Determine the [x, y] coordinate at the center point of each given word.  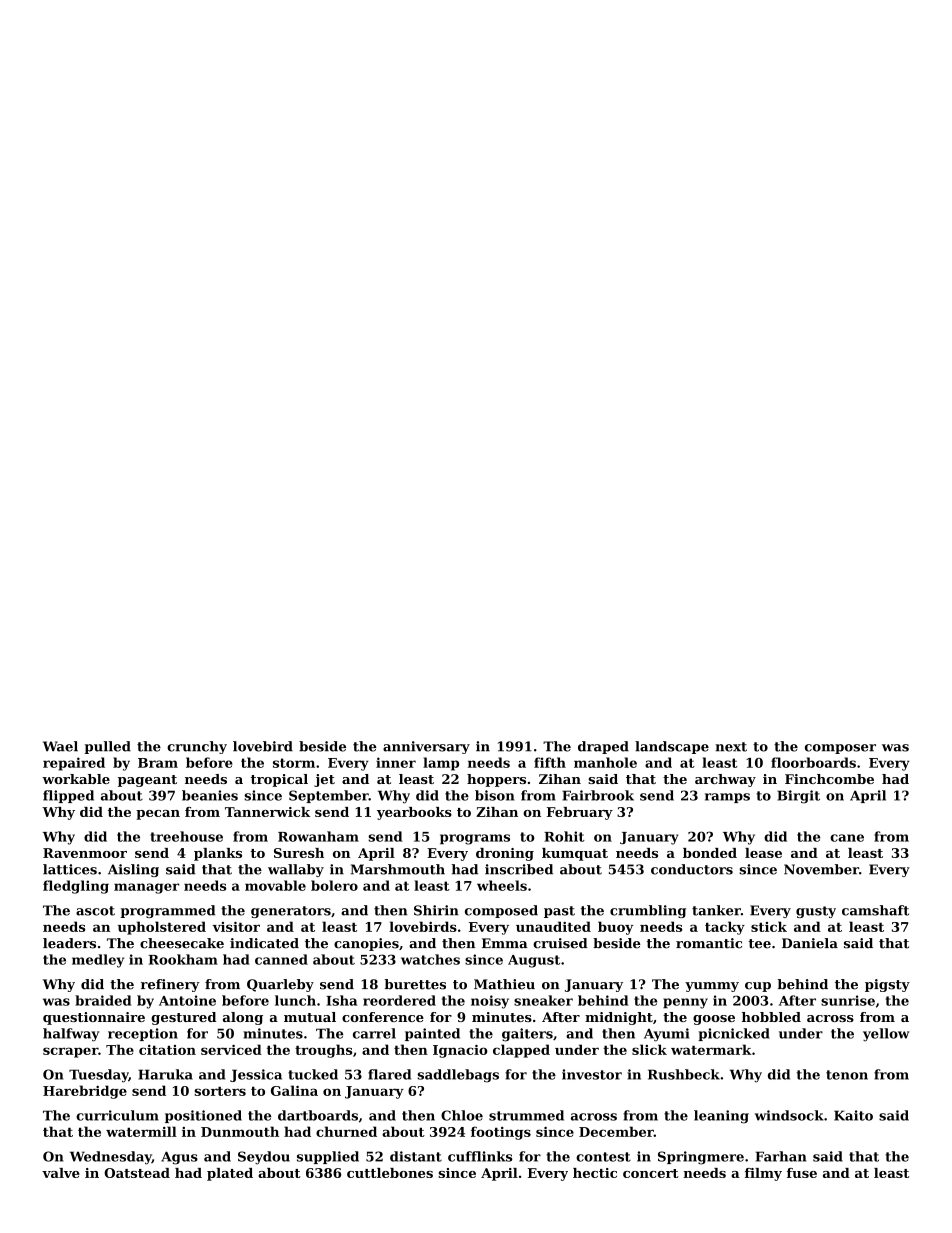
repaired [74, 764]
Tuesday [99, 1076]
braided [103, 1000]
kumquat [575, 854]
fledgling [76, 887]
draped [603, 747]
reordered [399, 1000]
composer [840, 749]
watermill [141, 1131]
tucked [313, 1074]
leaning [721, 1117]
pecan [158, 815]
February [580, 813]
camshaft [875, 910]
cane [847, 838]
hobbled [771, 1017]
